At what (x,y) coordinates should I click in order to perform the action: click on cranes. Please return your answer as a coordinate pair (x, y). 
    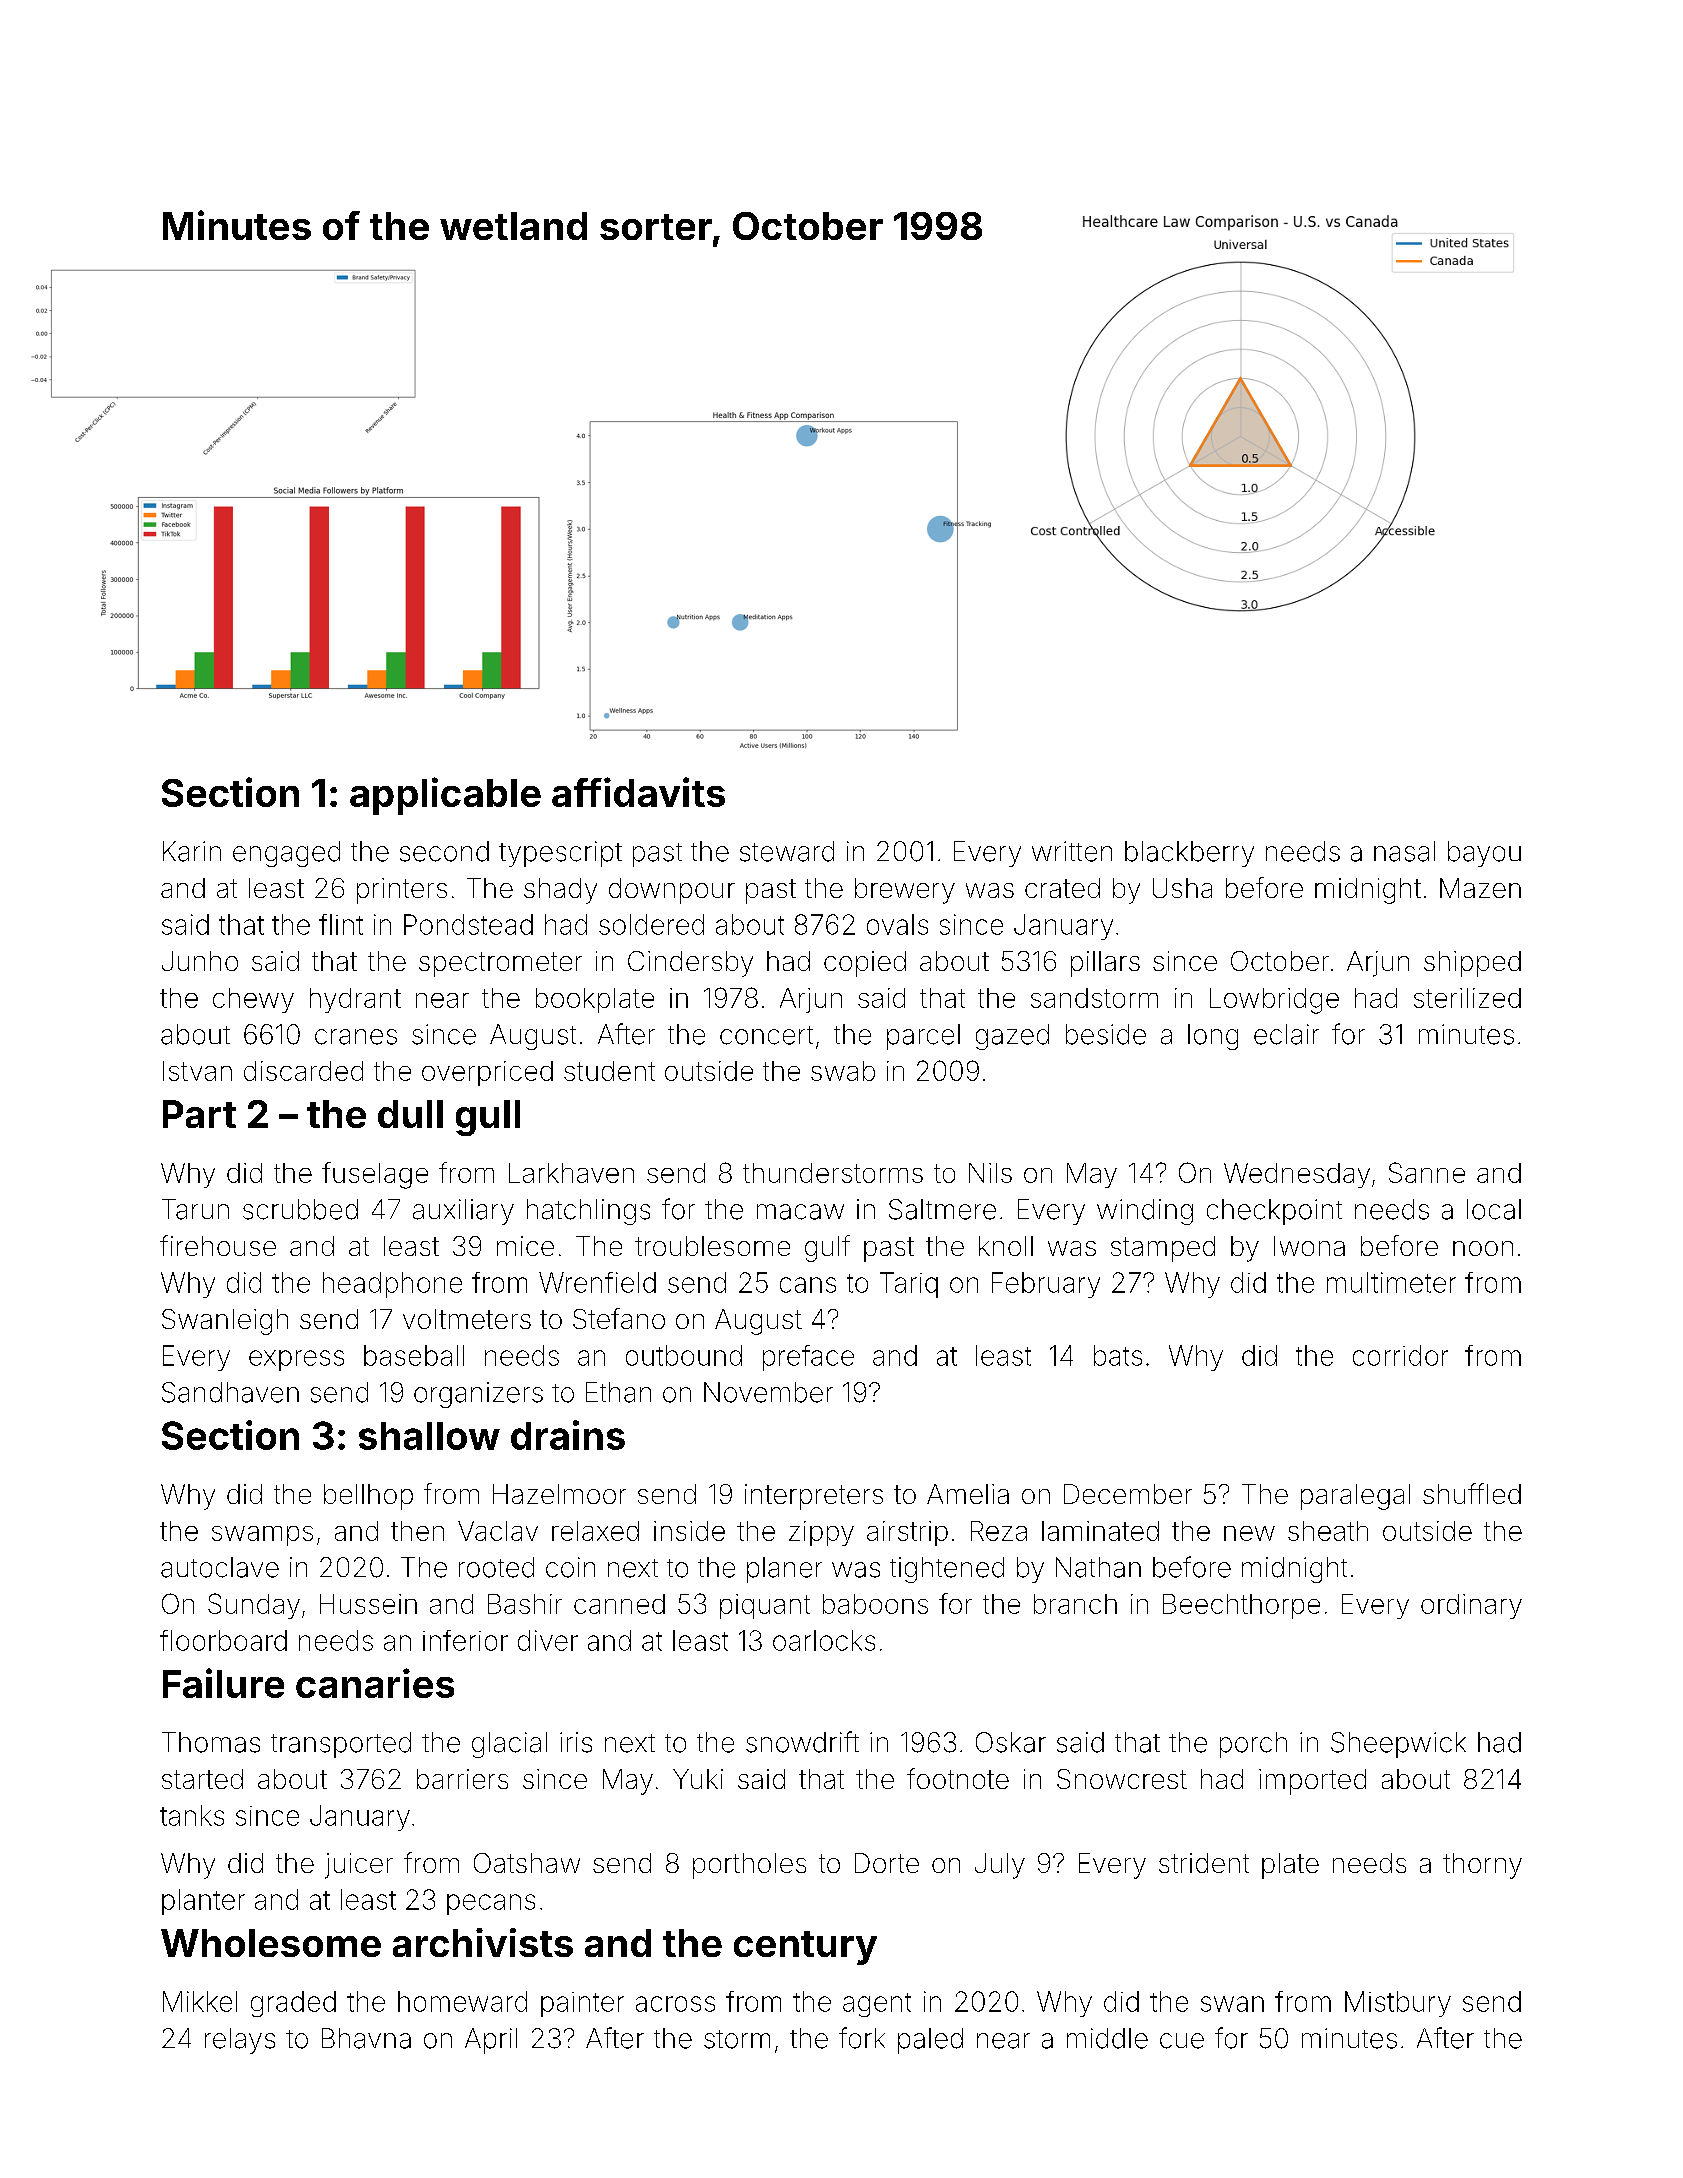
    Looking at the image, I should click on (356, 1037).
